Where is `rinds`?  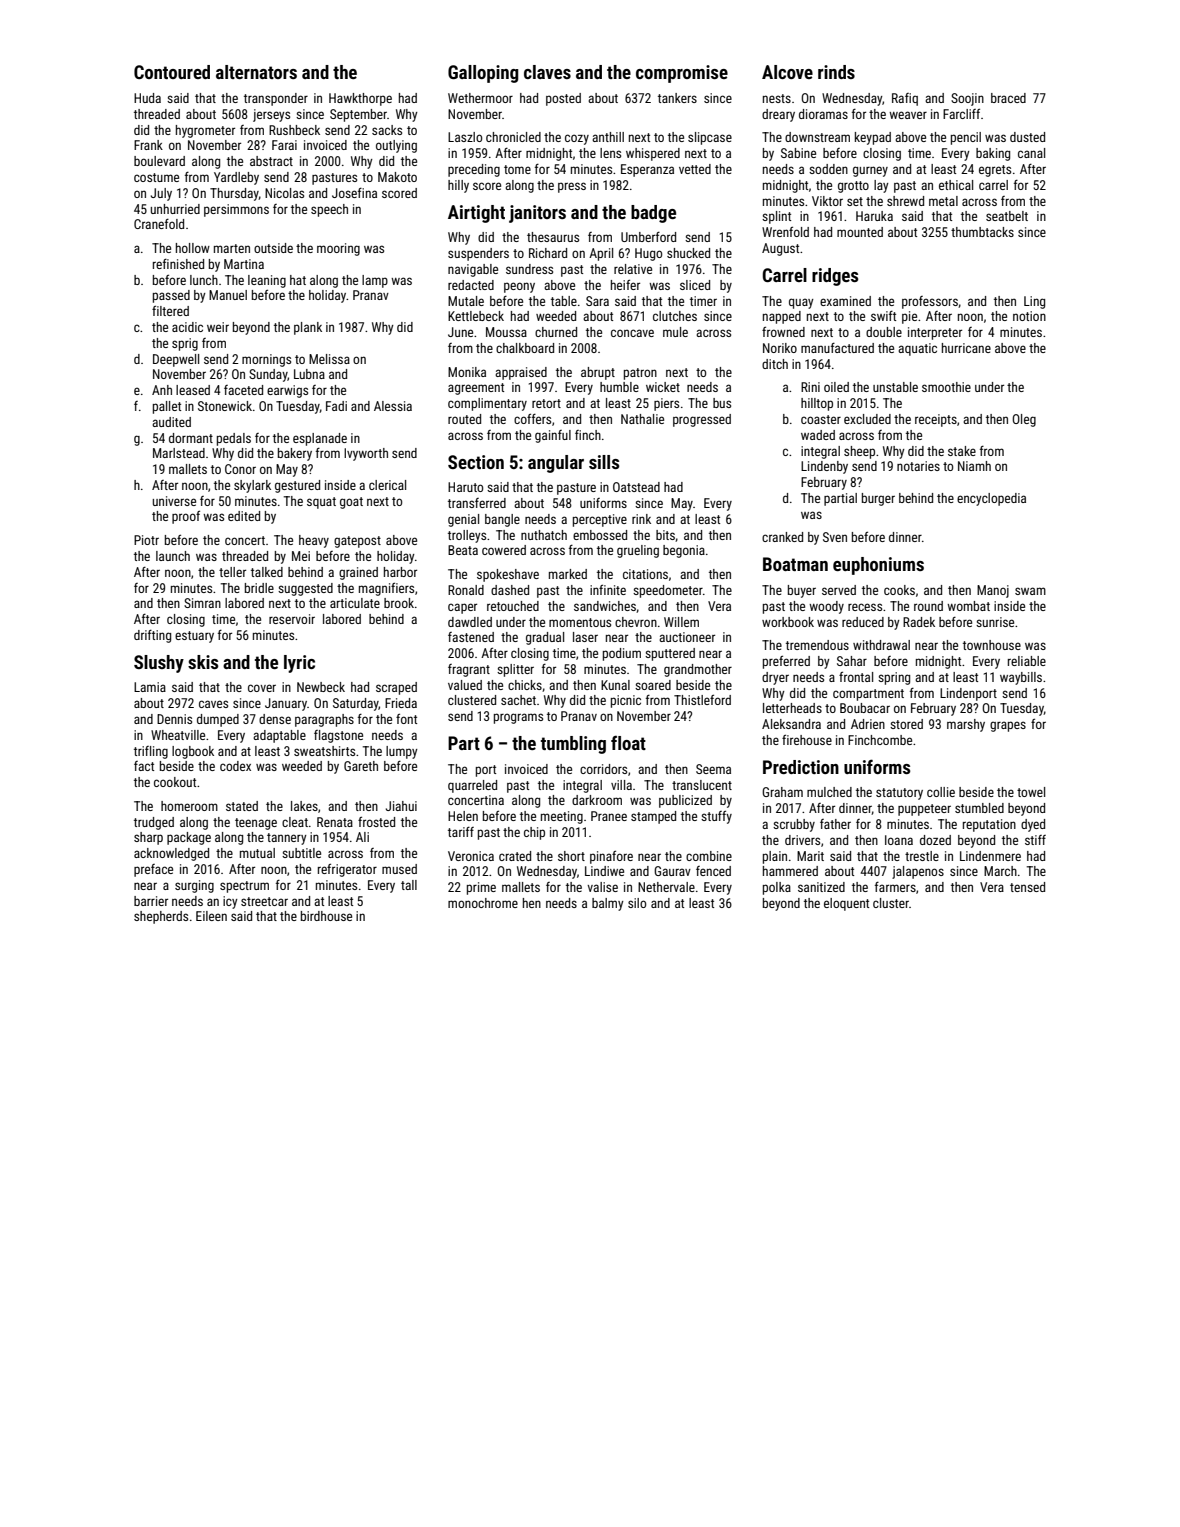
rinds is located at coordinates (836, 72).
